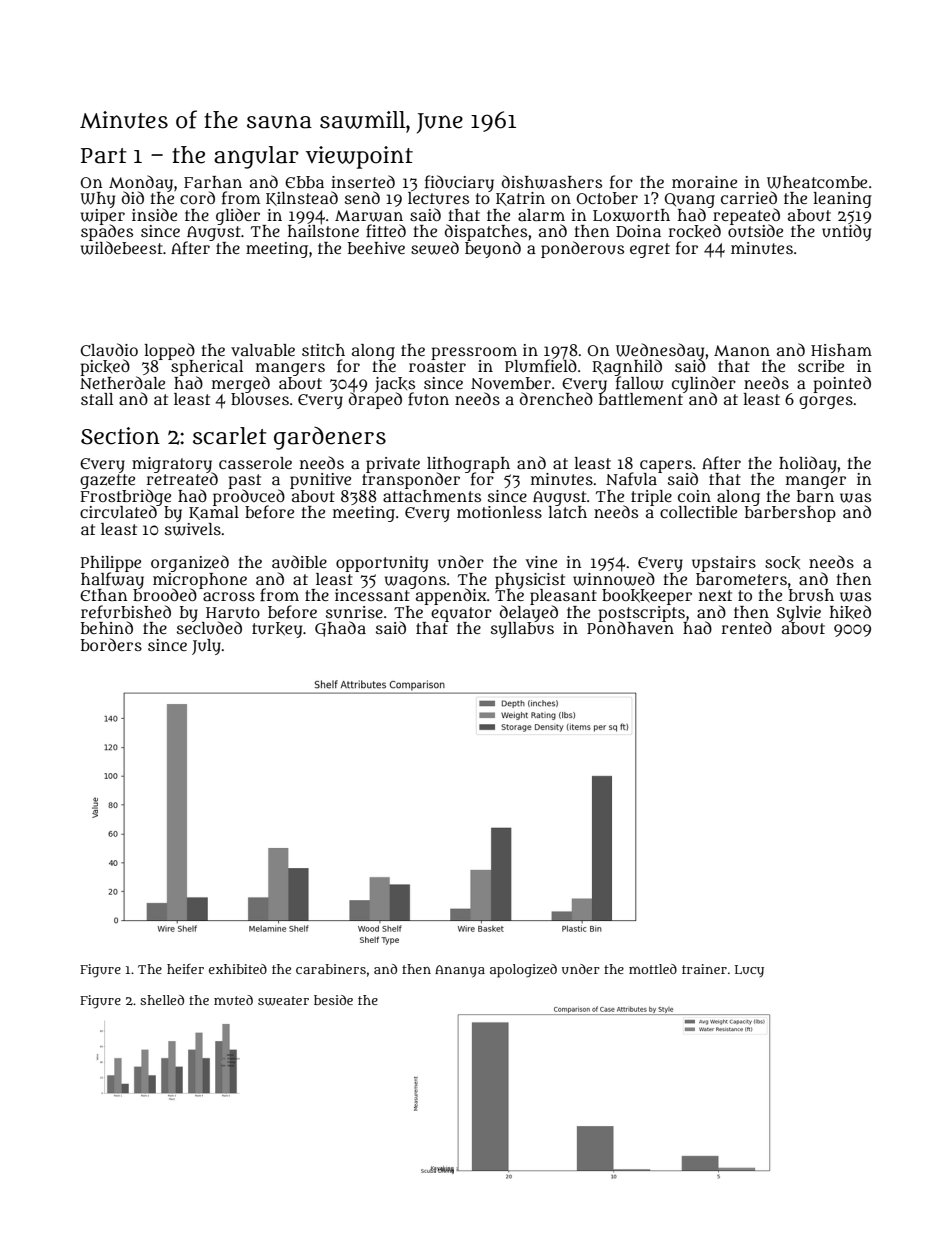 The width and height of the document is (952, 1233). What do you see at coordinates (704, 969) in the document?
I see `trainer` at bounding box center [704, 969].
